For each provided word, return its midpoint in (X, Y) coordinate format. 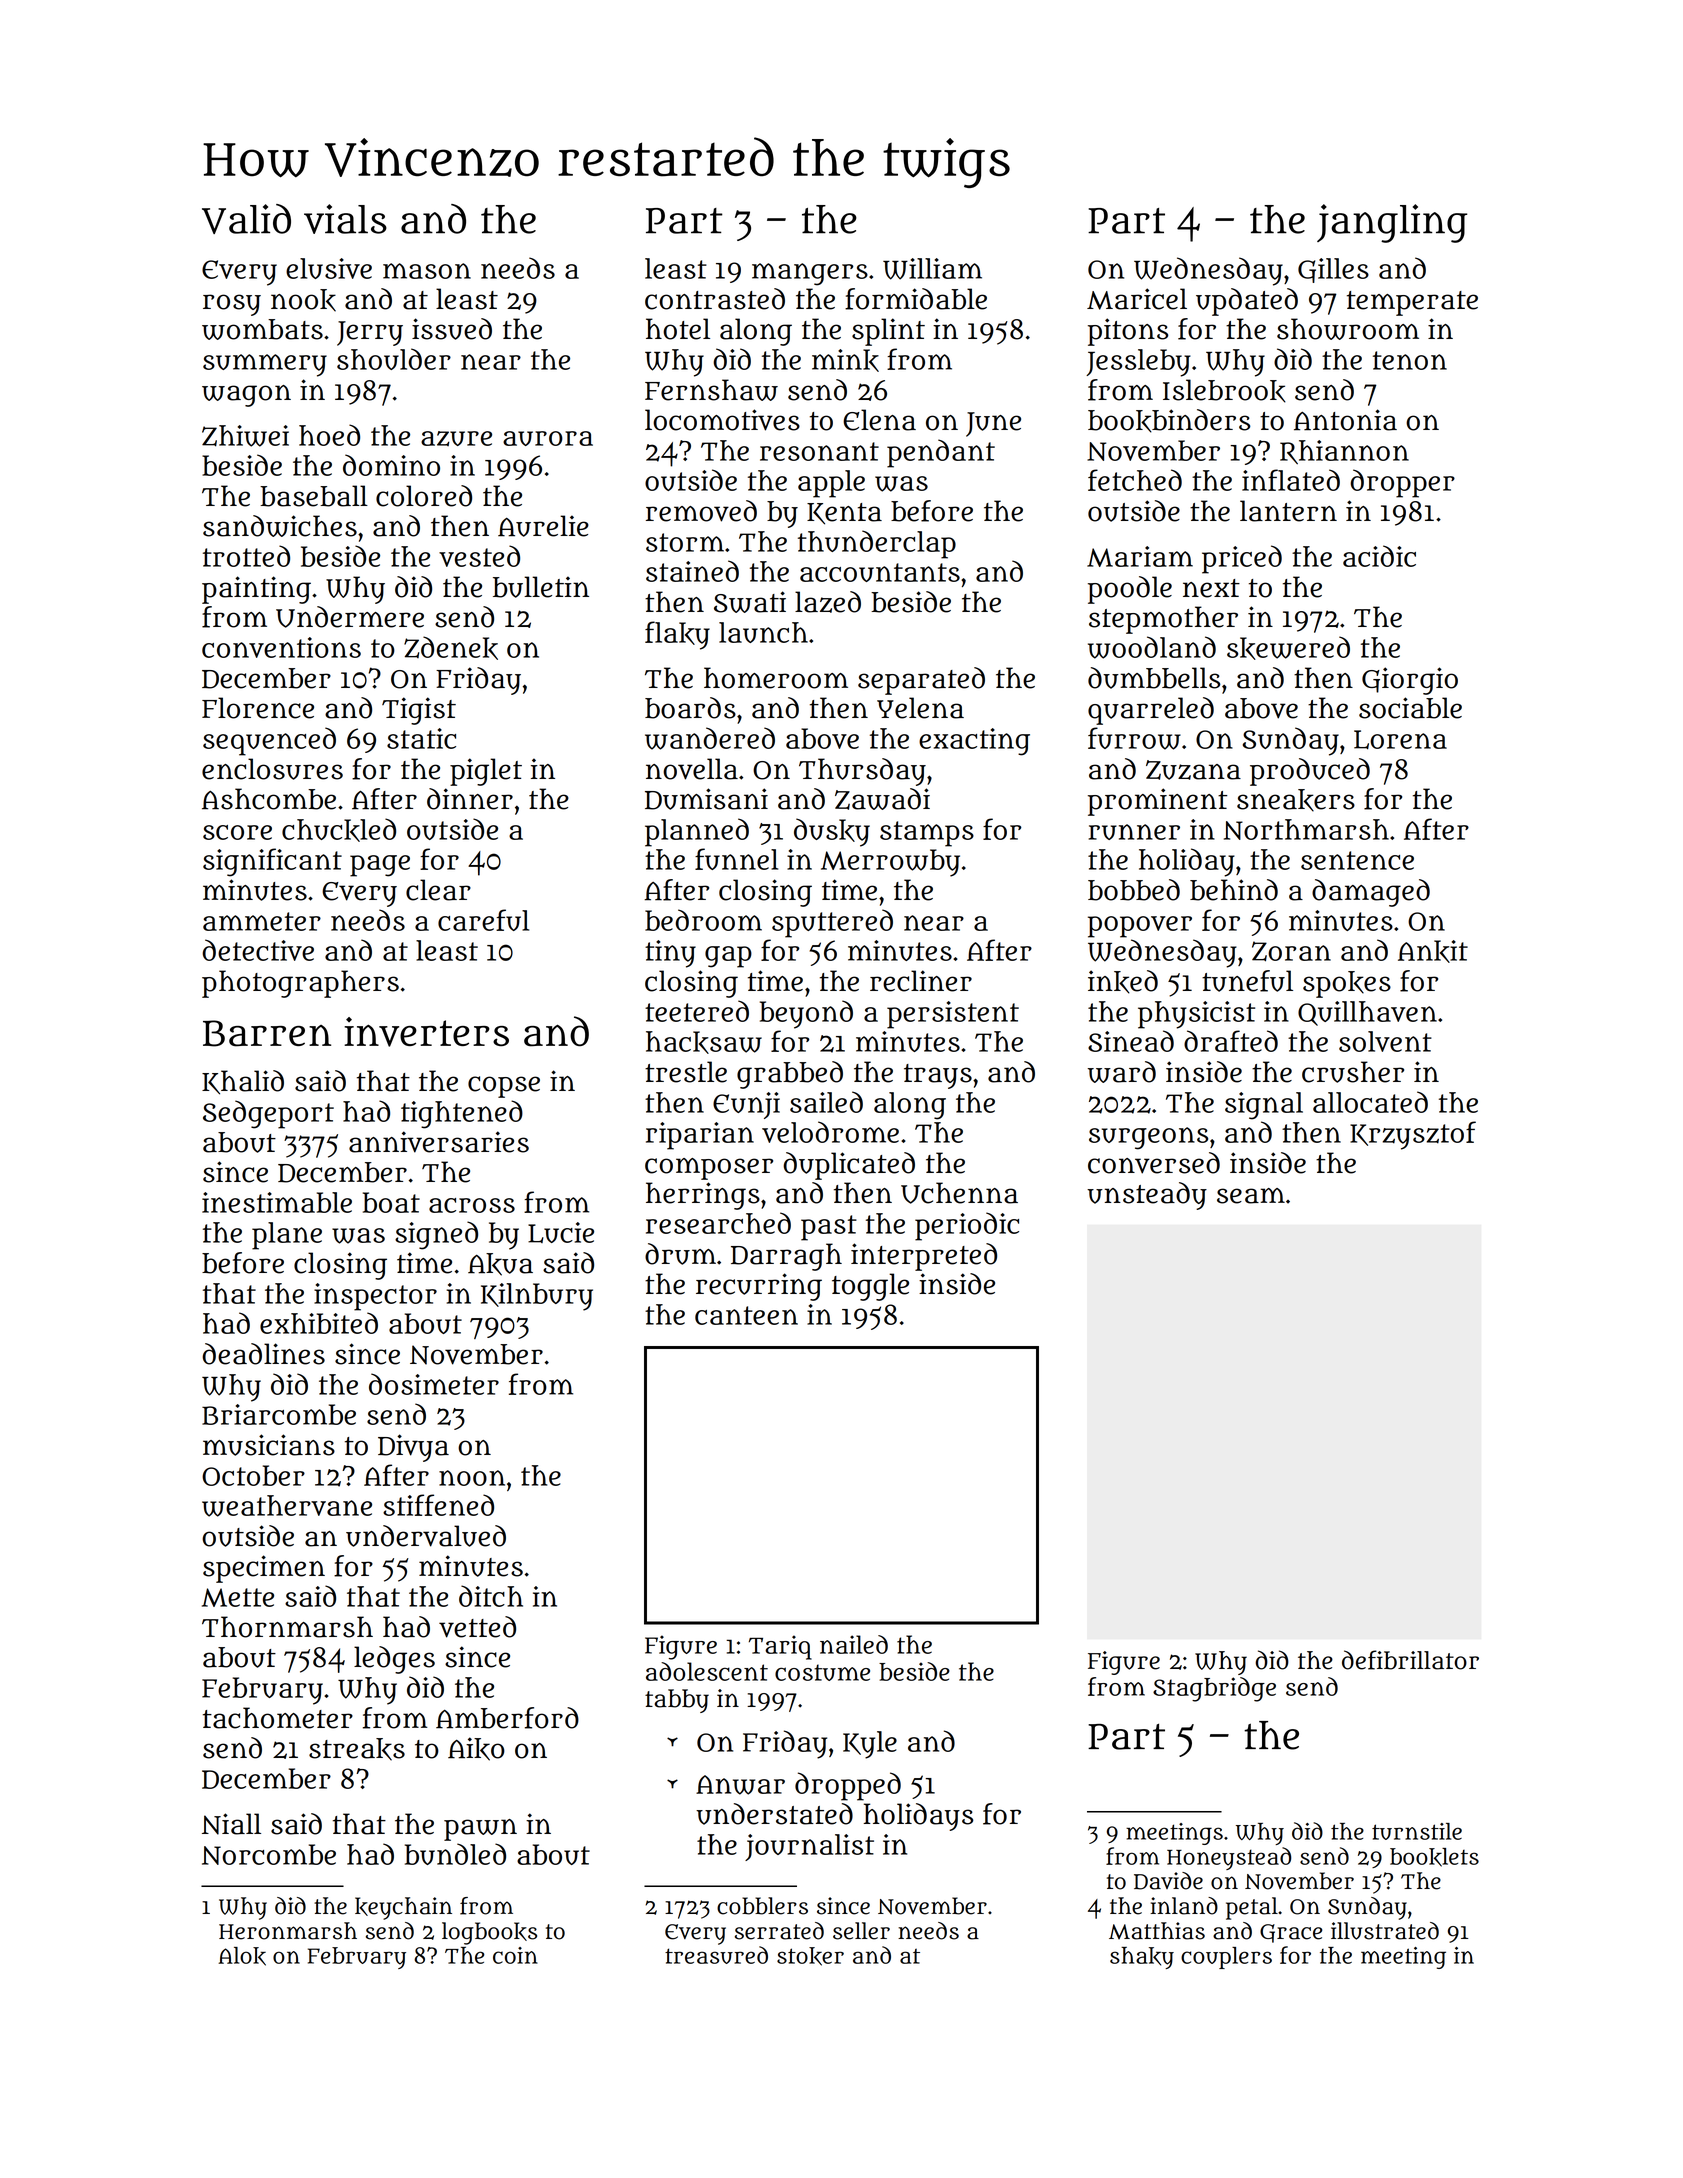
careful (483, 920)
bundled (455, 1854)
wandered (710, 738)
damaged (1371, 893)
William (932, 269)
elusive (329, 268)
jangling (1392, 223)
